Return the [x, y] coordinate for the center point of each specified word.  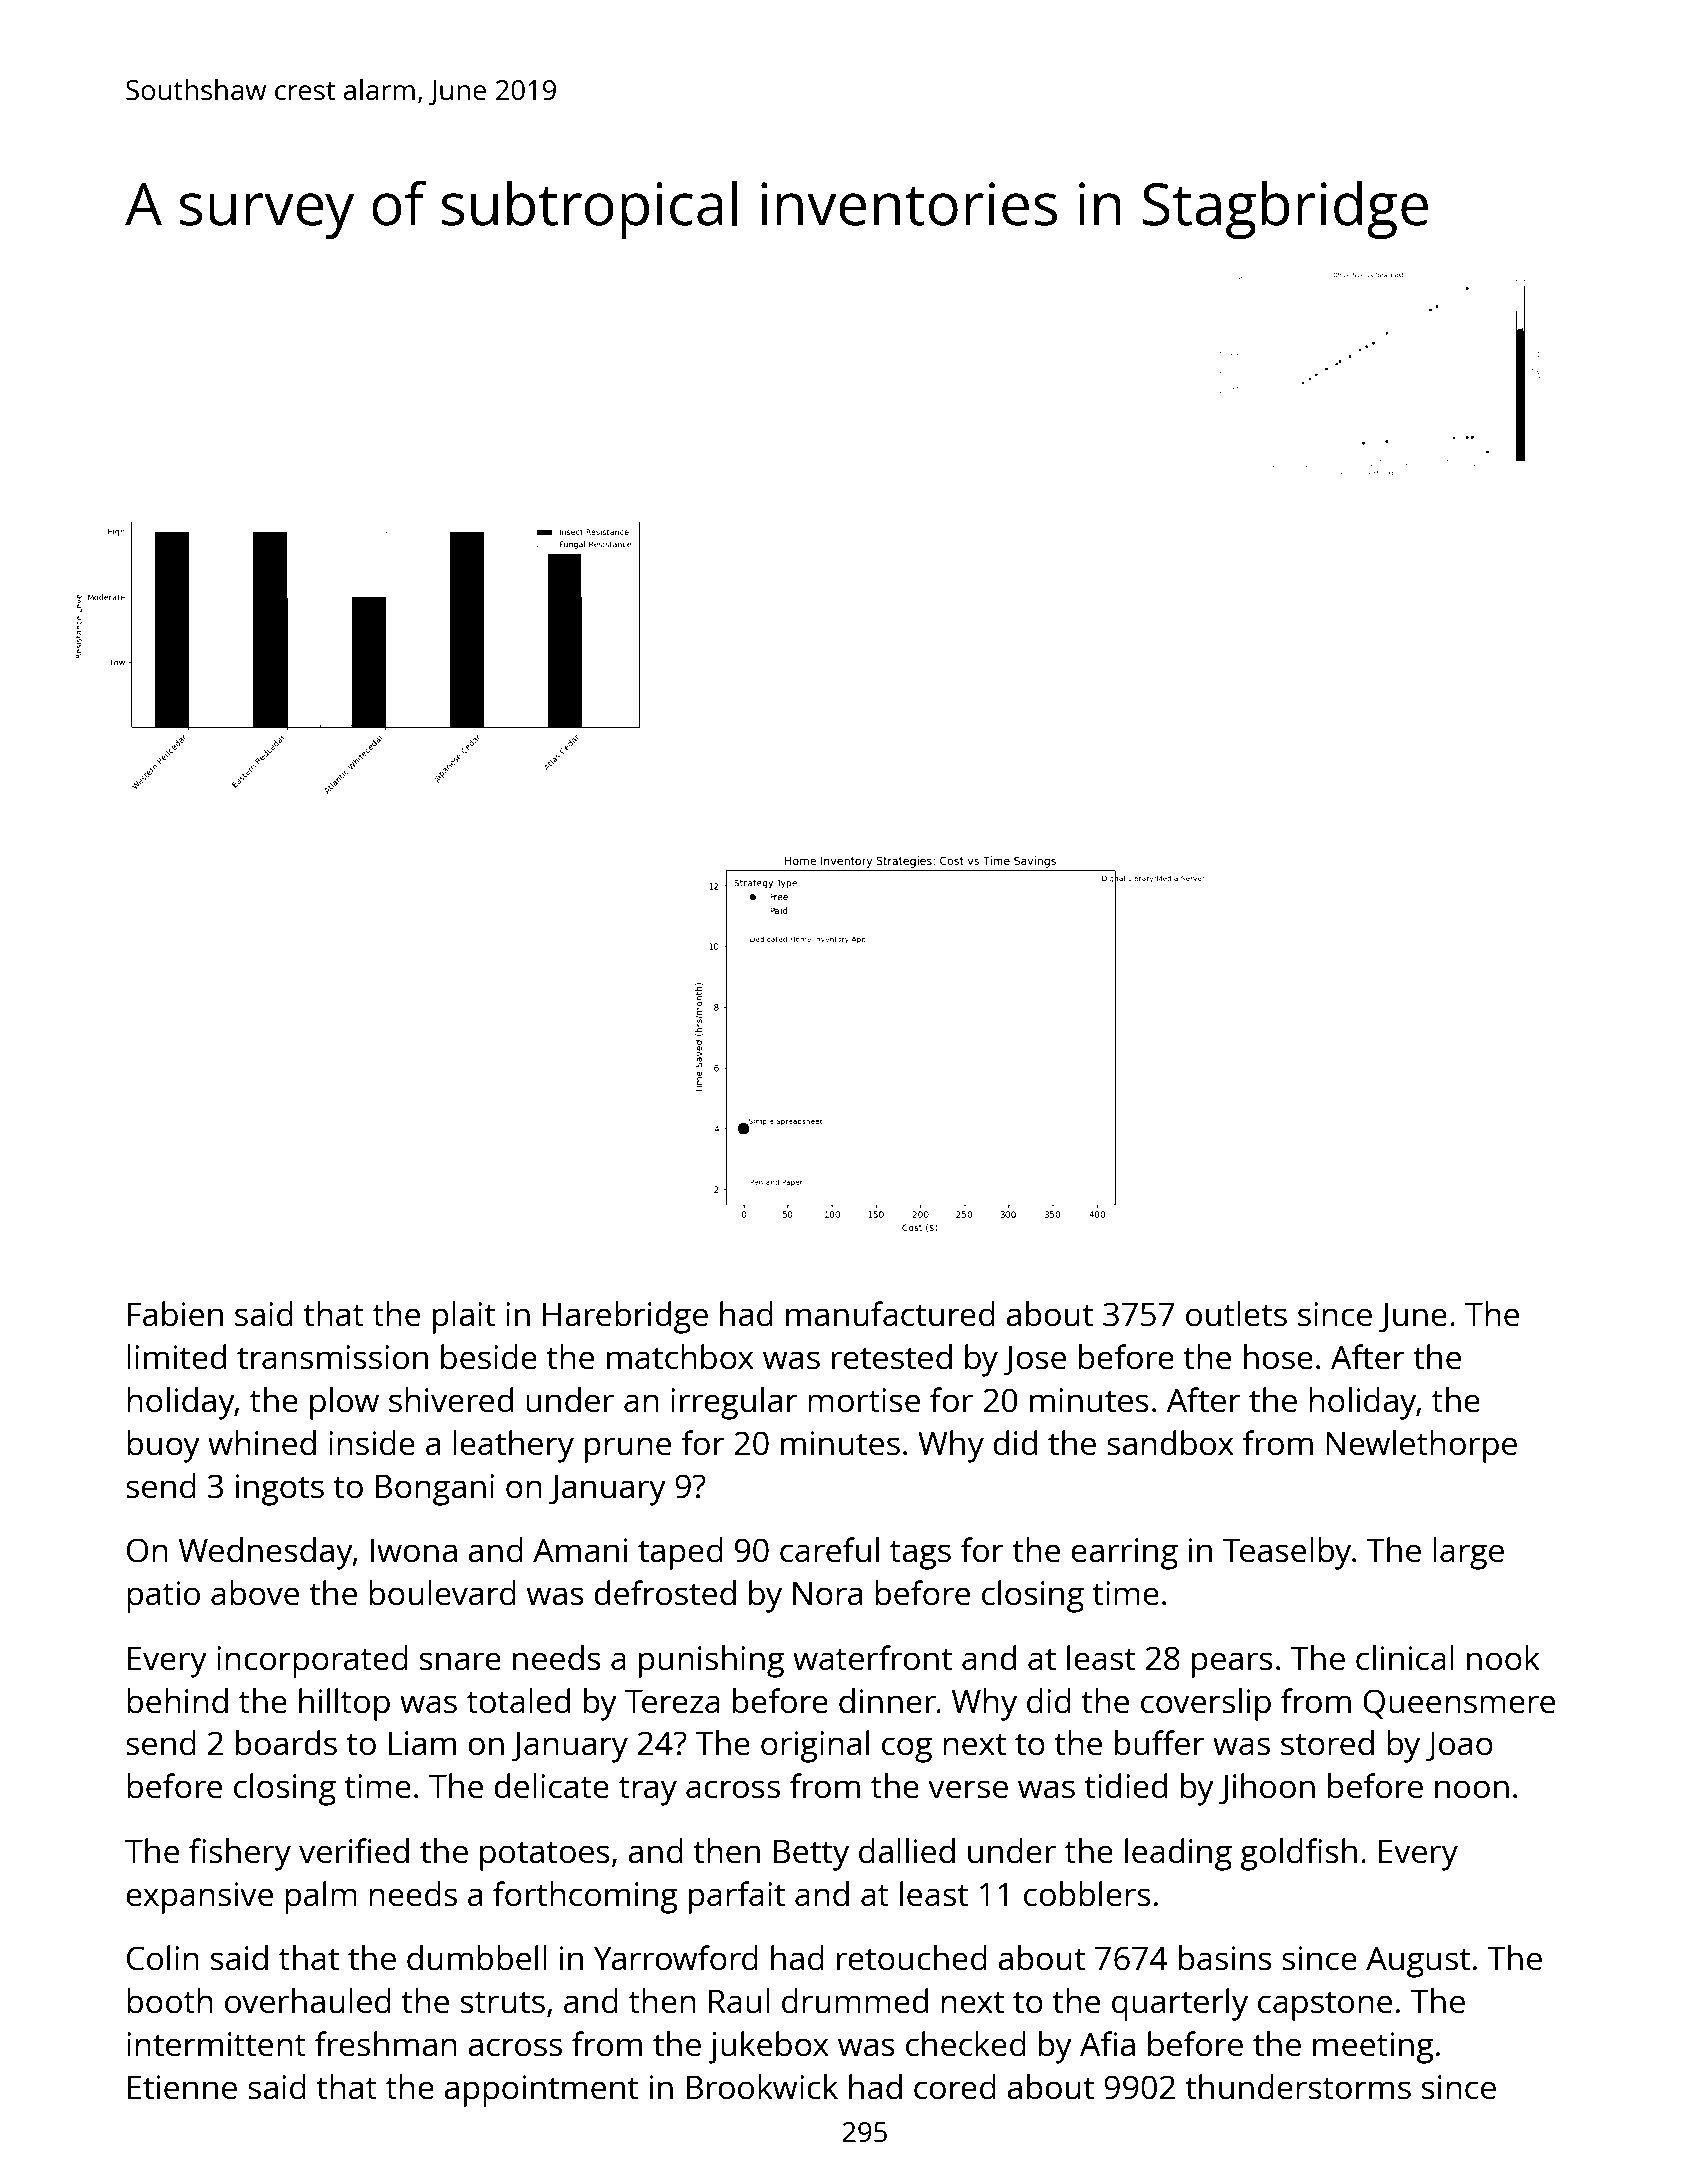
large [1468, 1553]
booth [170, 2001]
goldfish [1298, 1854]
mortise [864, 1400]
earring [1124, 1554]
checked [966, 2044]
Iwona [414, 1550]
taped [680, 1553]
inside [372, 1443]
